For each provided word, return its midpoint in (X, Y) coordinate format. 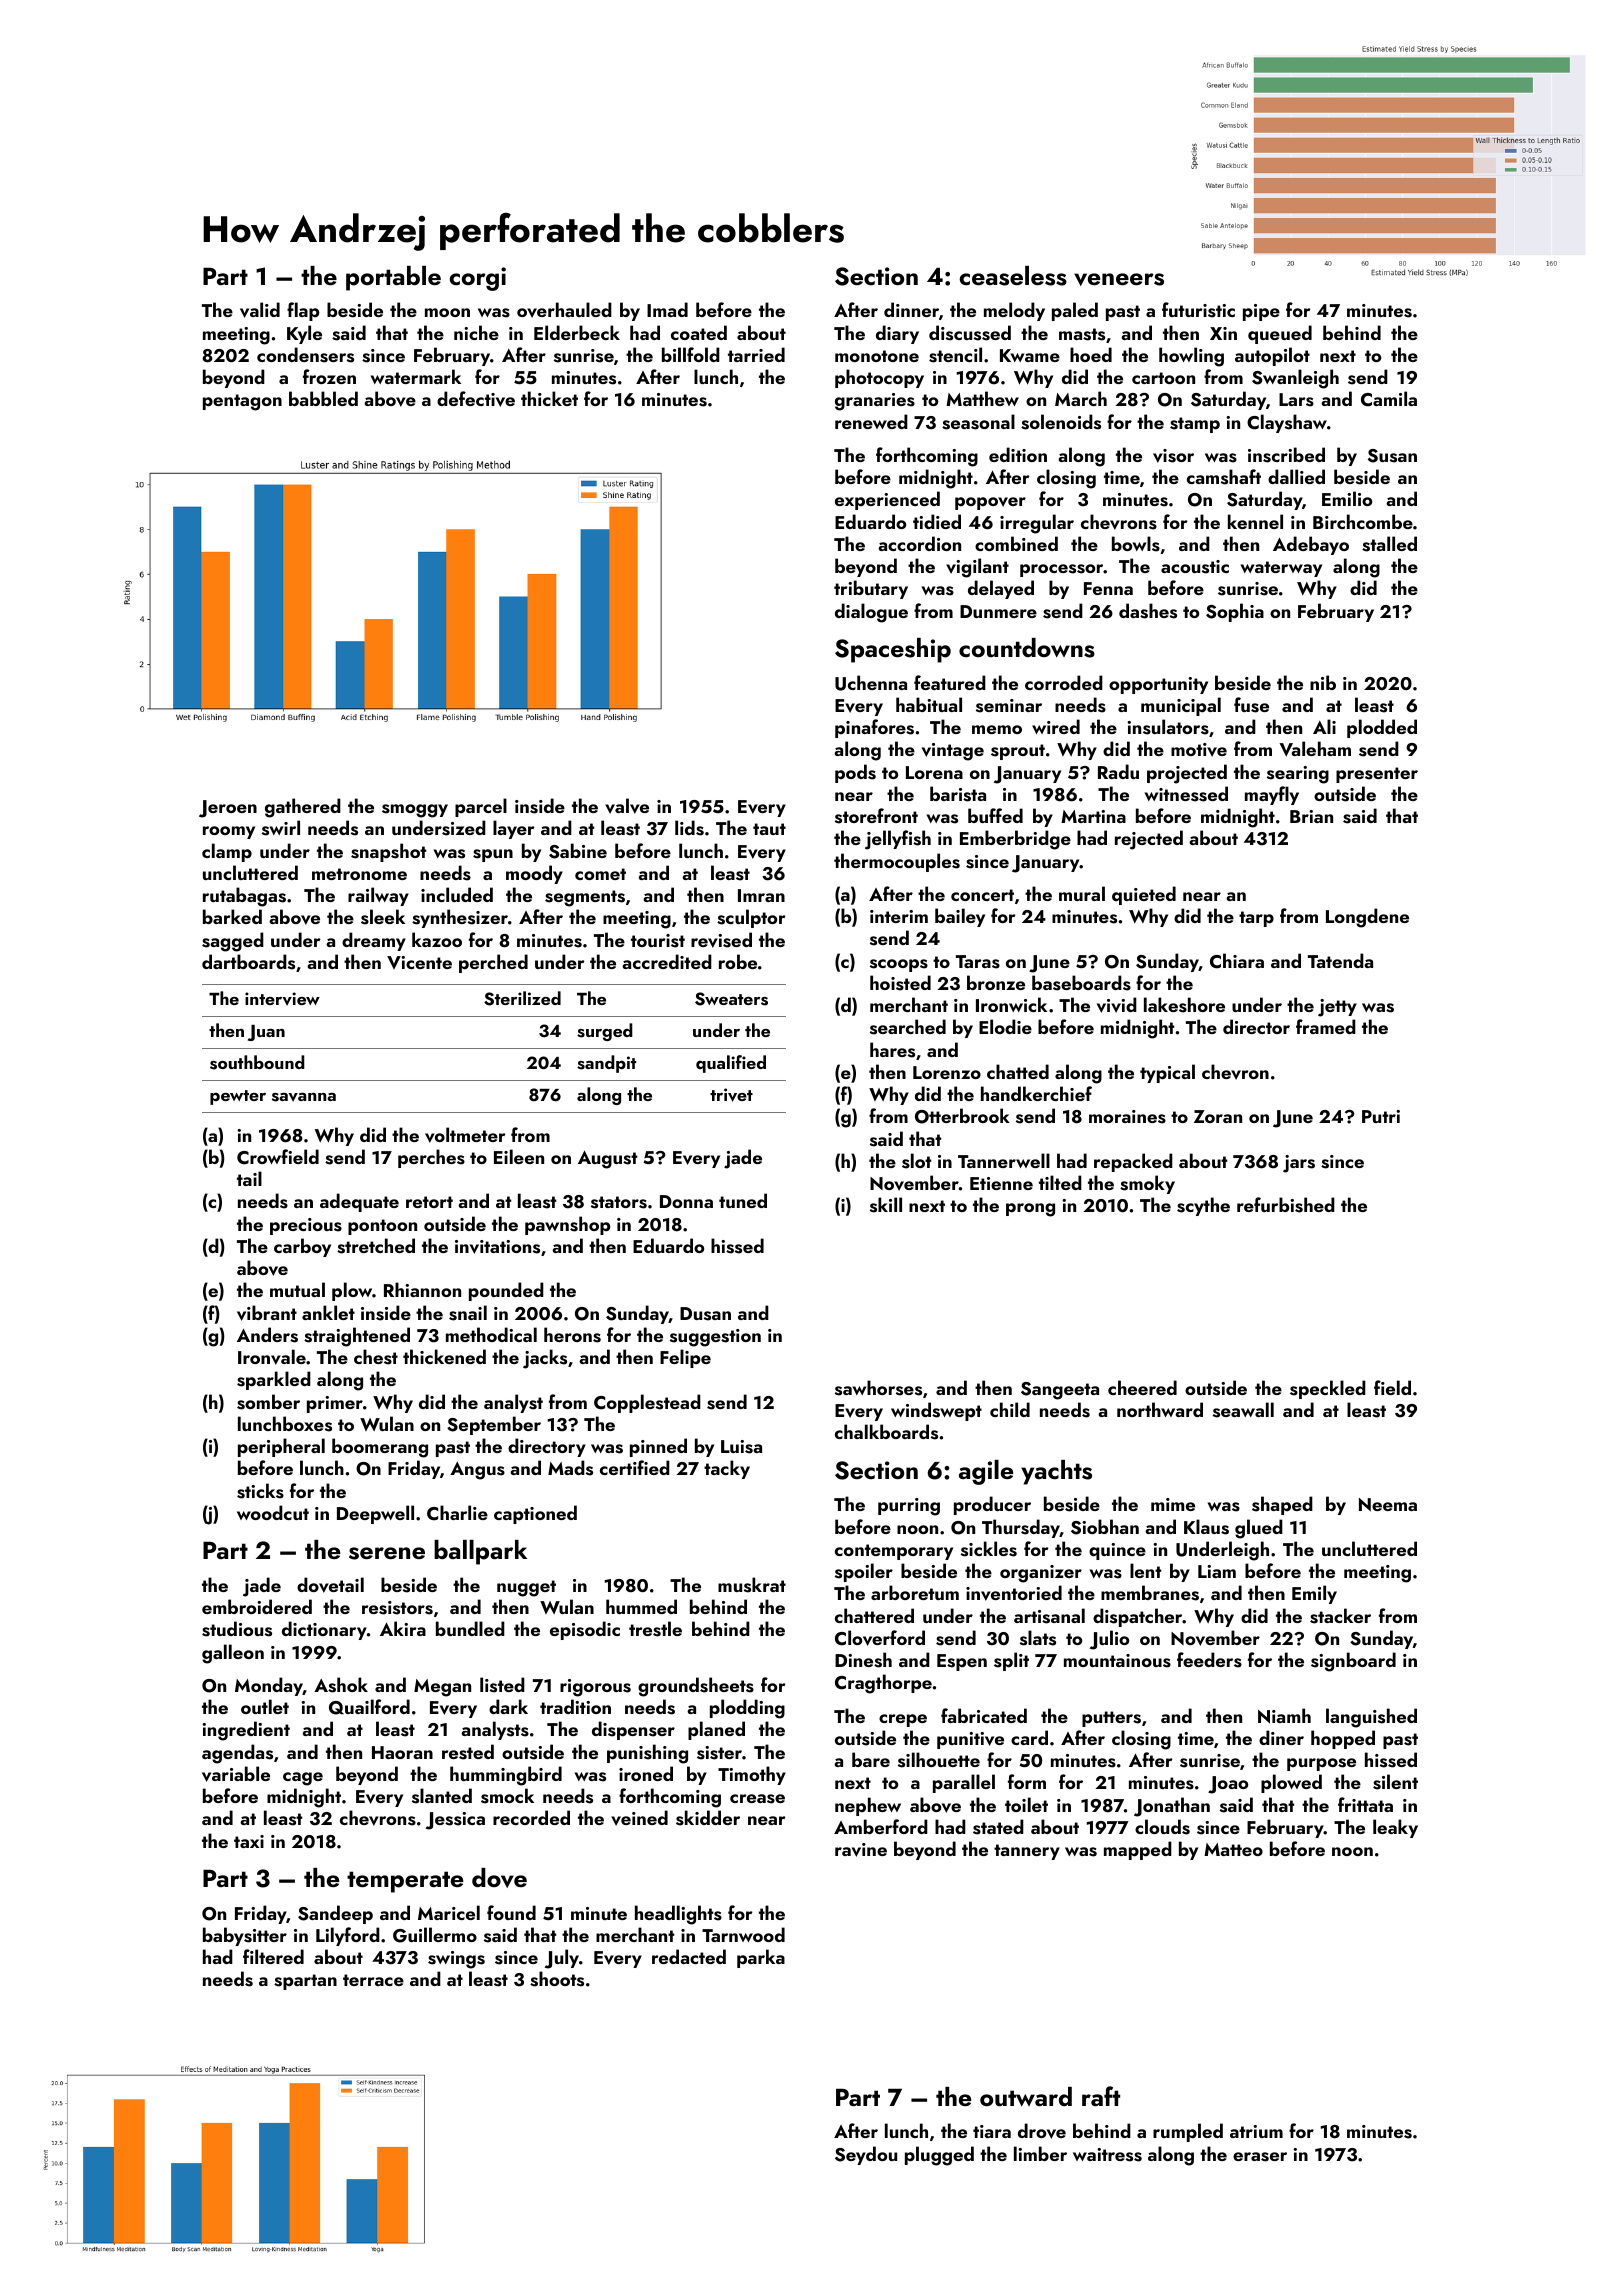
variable (236, 1774)
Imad (667, 309)
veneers (1119, 279)
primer (335, 1404)
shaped (1282, 1505)
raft (1101, 2096)
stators (619, 1202)
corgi (477, 279)
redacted (689, 1956)
